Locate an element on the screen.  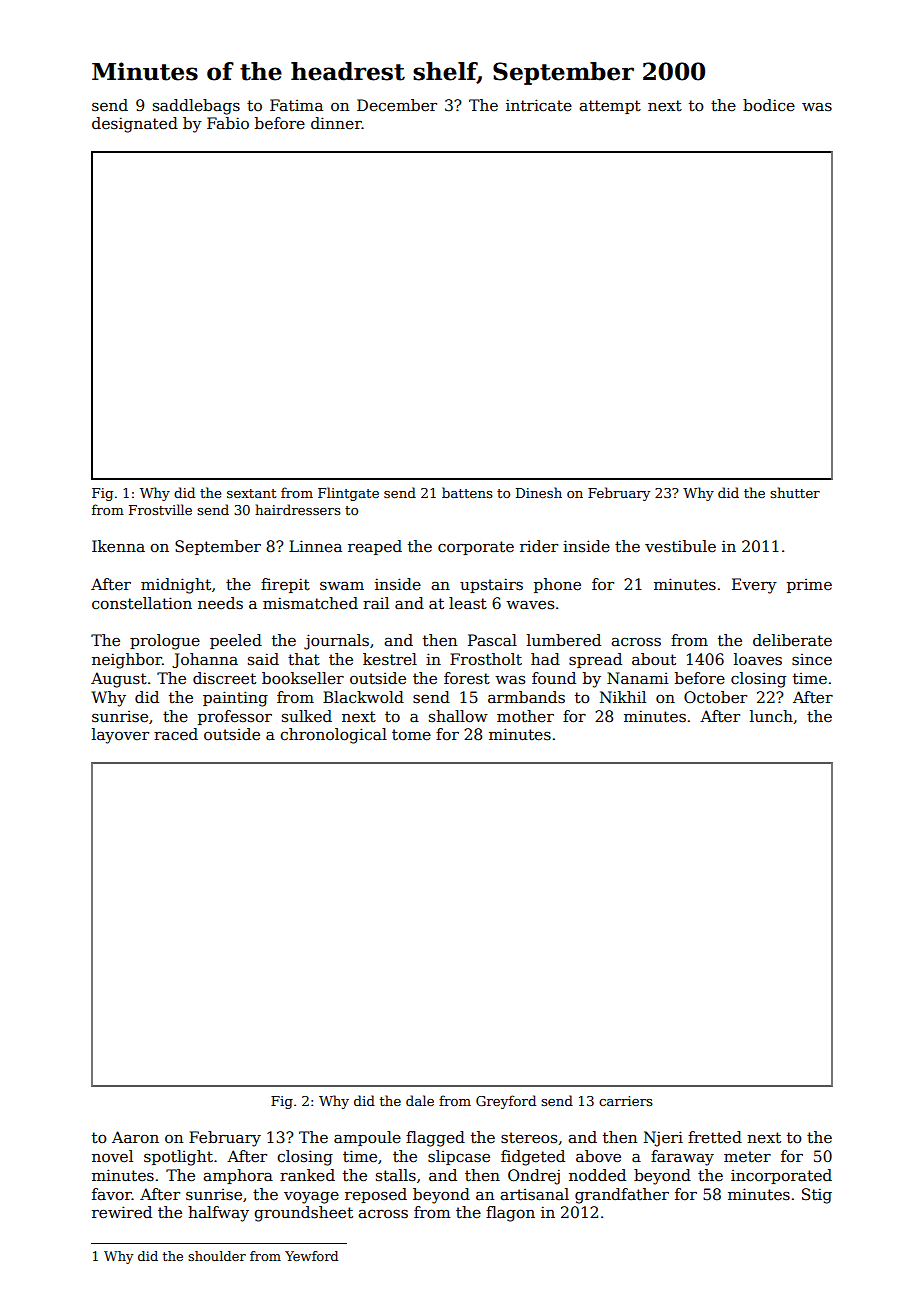
lunch is located at coordinates (771, 716).
